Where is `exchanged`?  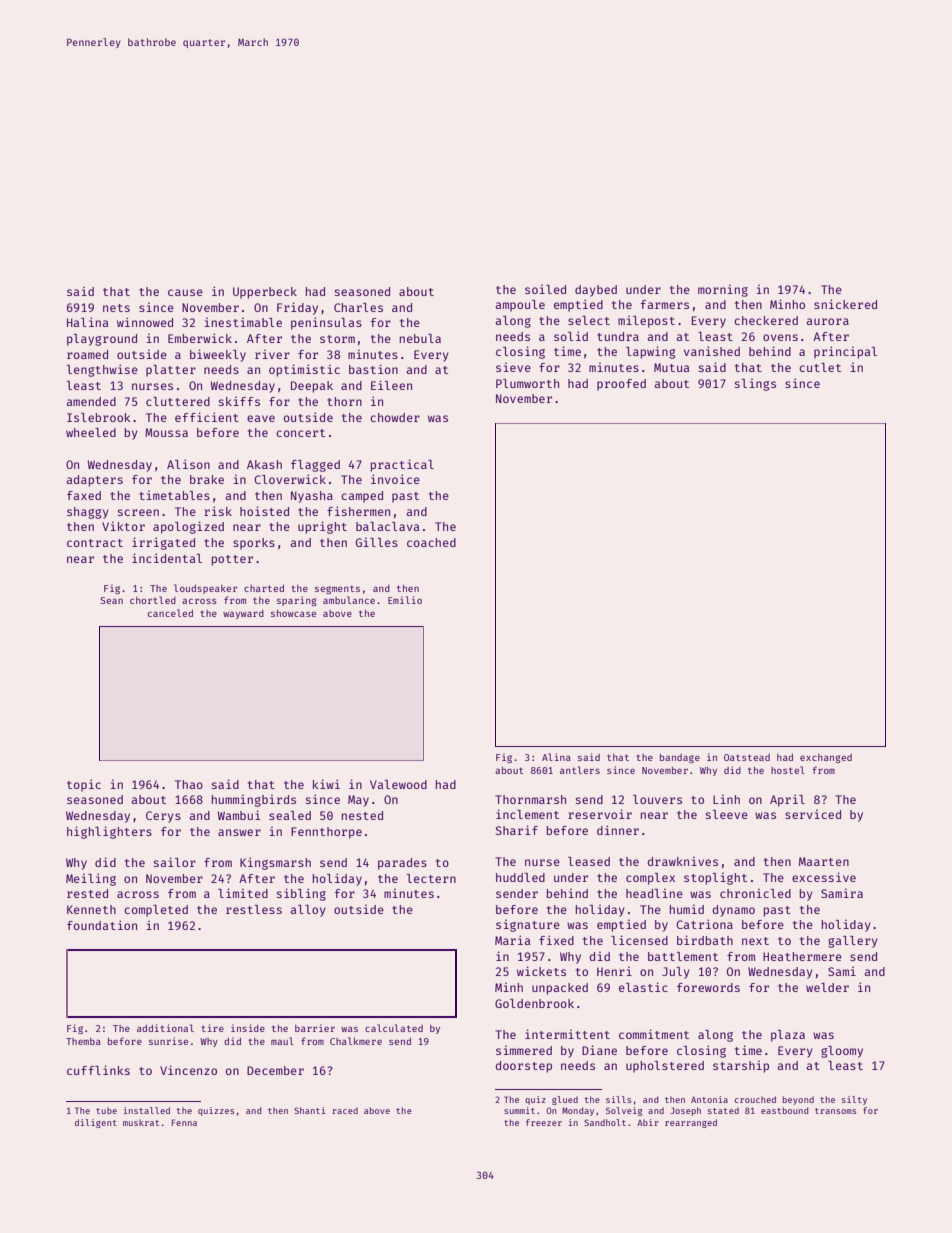 exchanged is located at coordinates (826, 758).
